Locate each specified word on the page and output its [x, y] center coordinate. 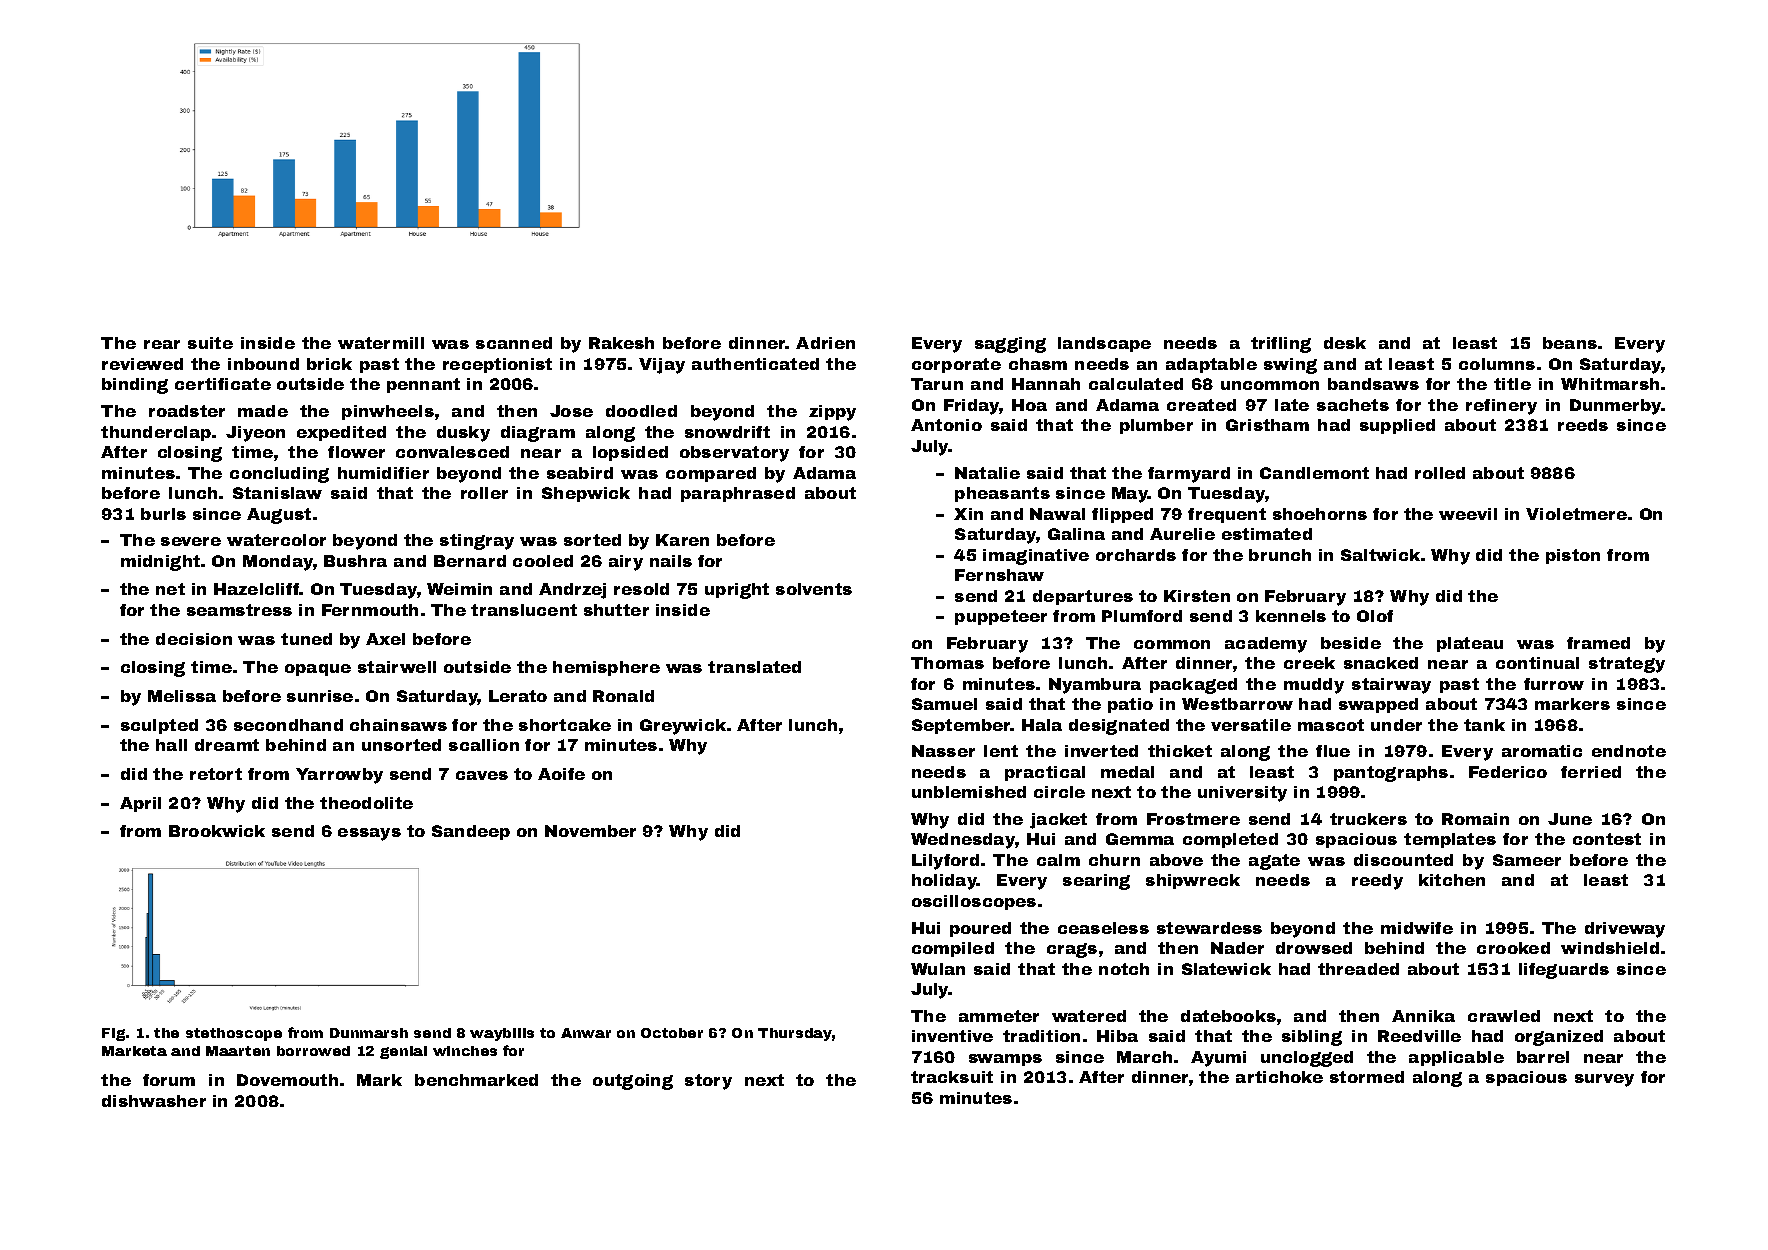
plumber [1156, 426]
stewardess [1209, 928]
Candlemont [1314, 473]
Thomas [947, 663]
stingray [477, 542]
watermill [381, 343]
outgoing [633, 1082]
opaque [318, 670]
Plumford [1142, 616]
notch [1124, 969]
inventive [952, 1036]
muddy [1314, 686]
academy [1266, 645]
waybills [502, 1034]
